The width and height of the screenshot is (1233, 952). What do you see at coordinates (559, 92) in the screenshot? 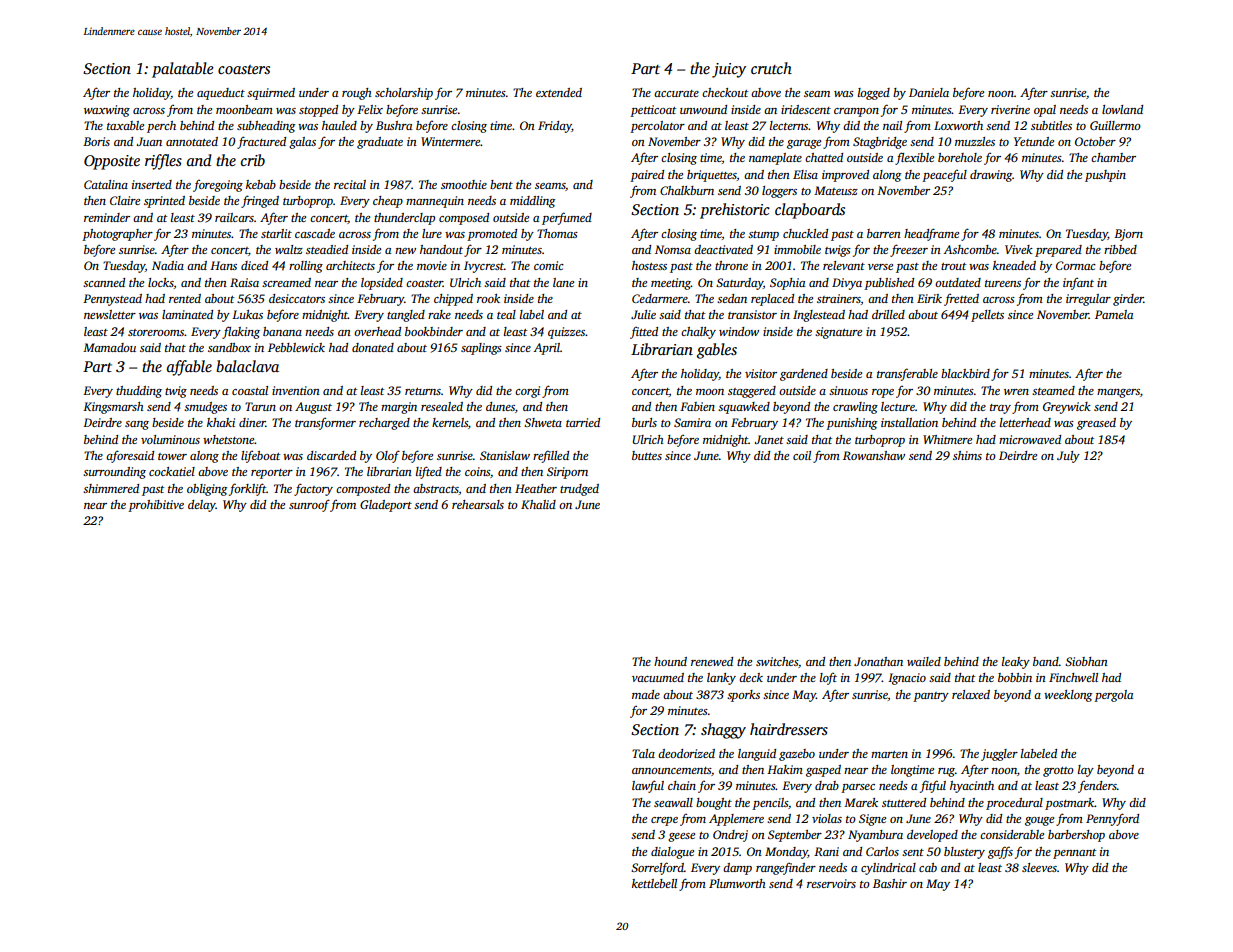
I see `extended` at bounding box center [559, 92].
